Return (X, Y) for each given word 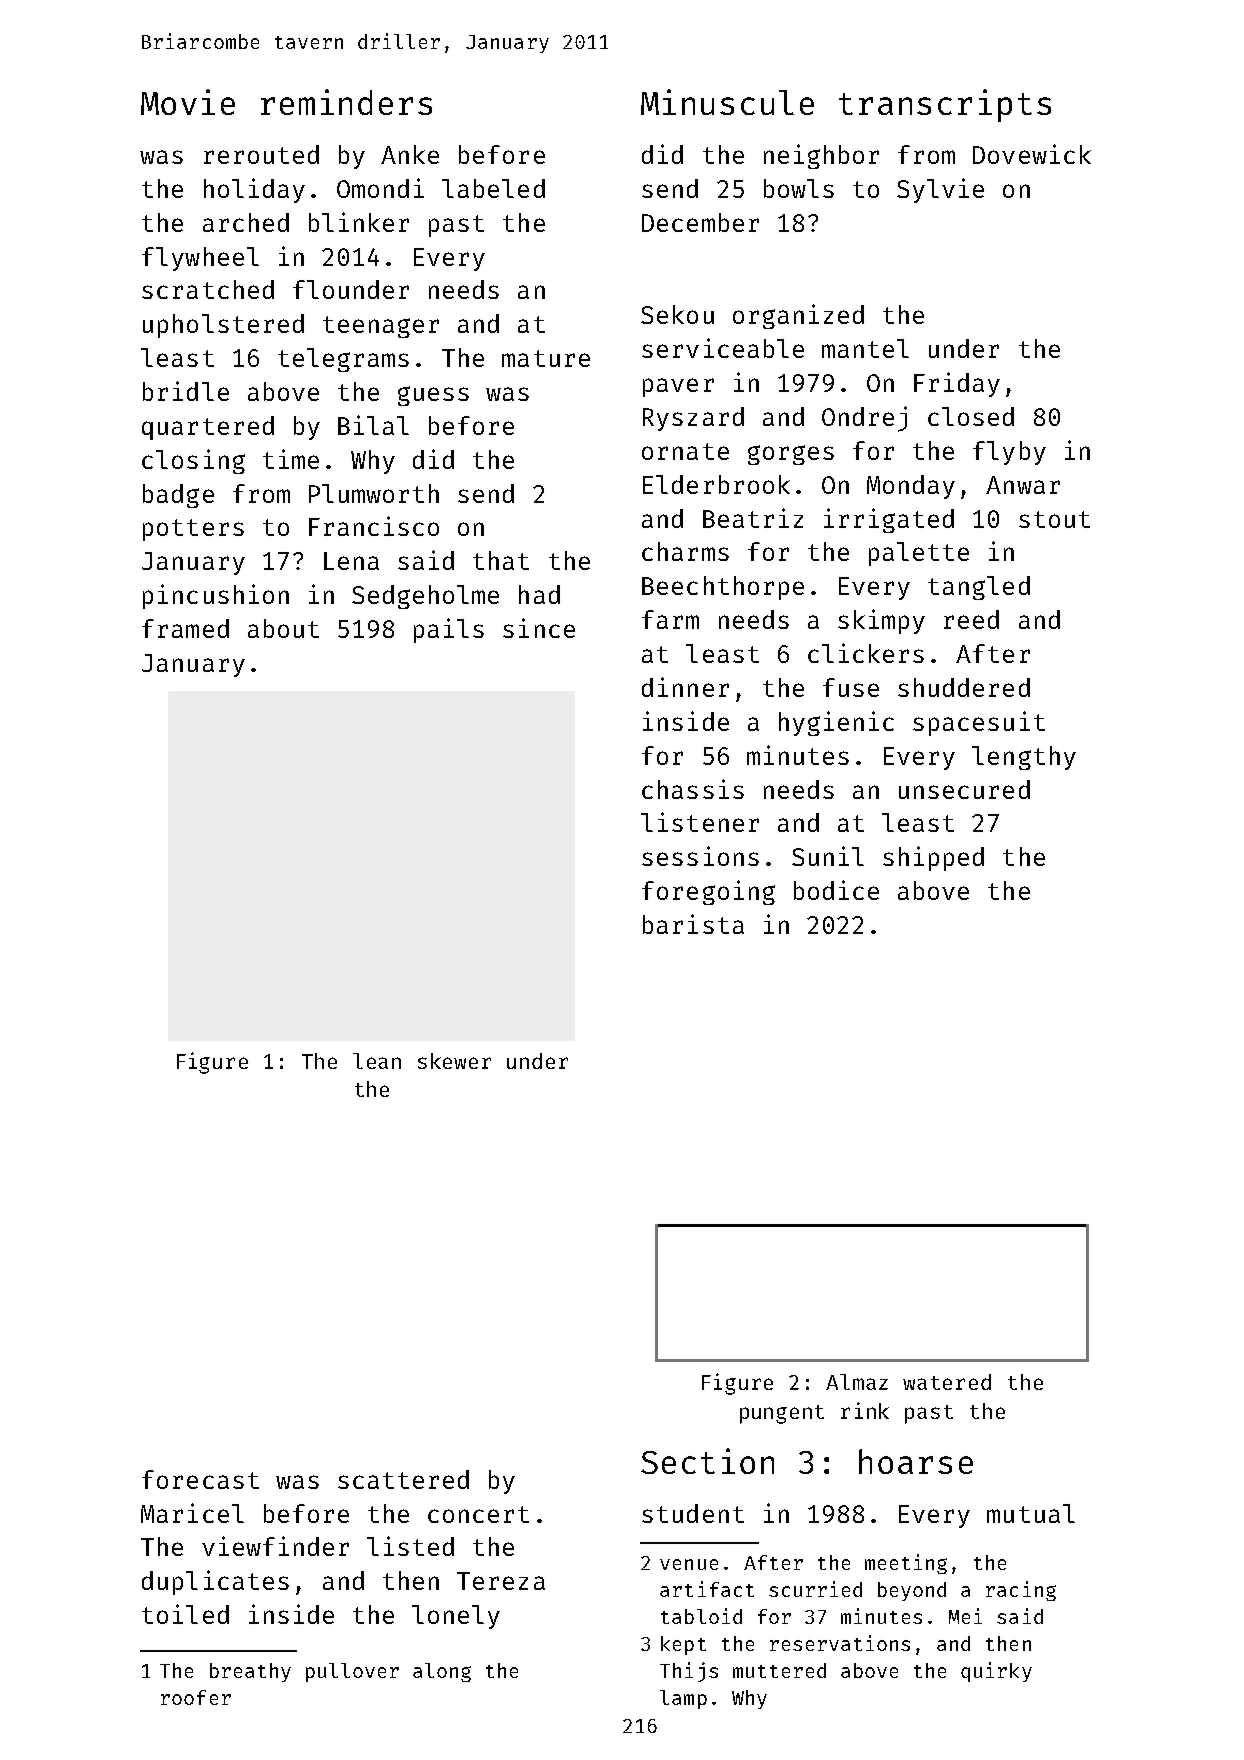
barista (693, 924)
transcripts (945, 105)
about (283, 628)
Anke (410, 154)
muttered (779, 1670)
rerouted (261, 154)
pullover (352, 1672)
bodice (836, 890)
